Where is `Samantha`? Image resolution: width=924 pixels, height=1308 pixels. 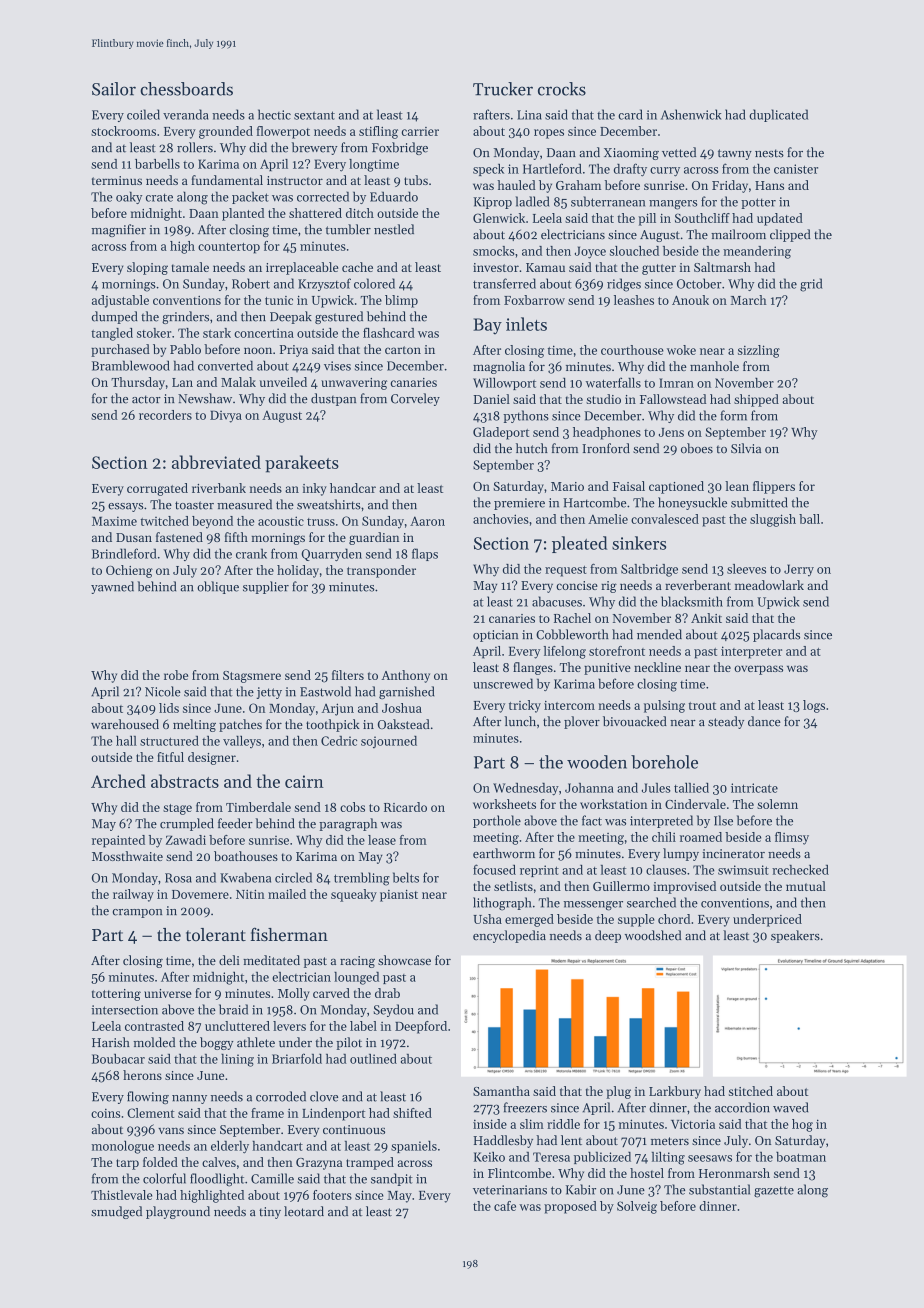
Samantha is located at coordinates (501, 1091).
